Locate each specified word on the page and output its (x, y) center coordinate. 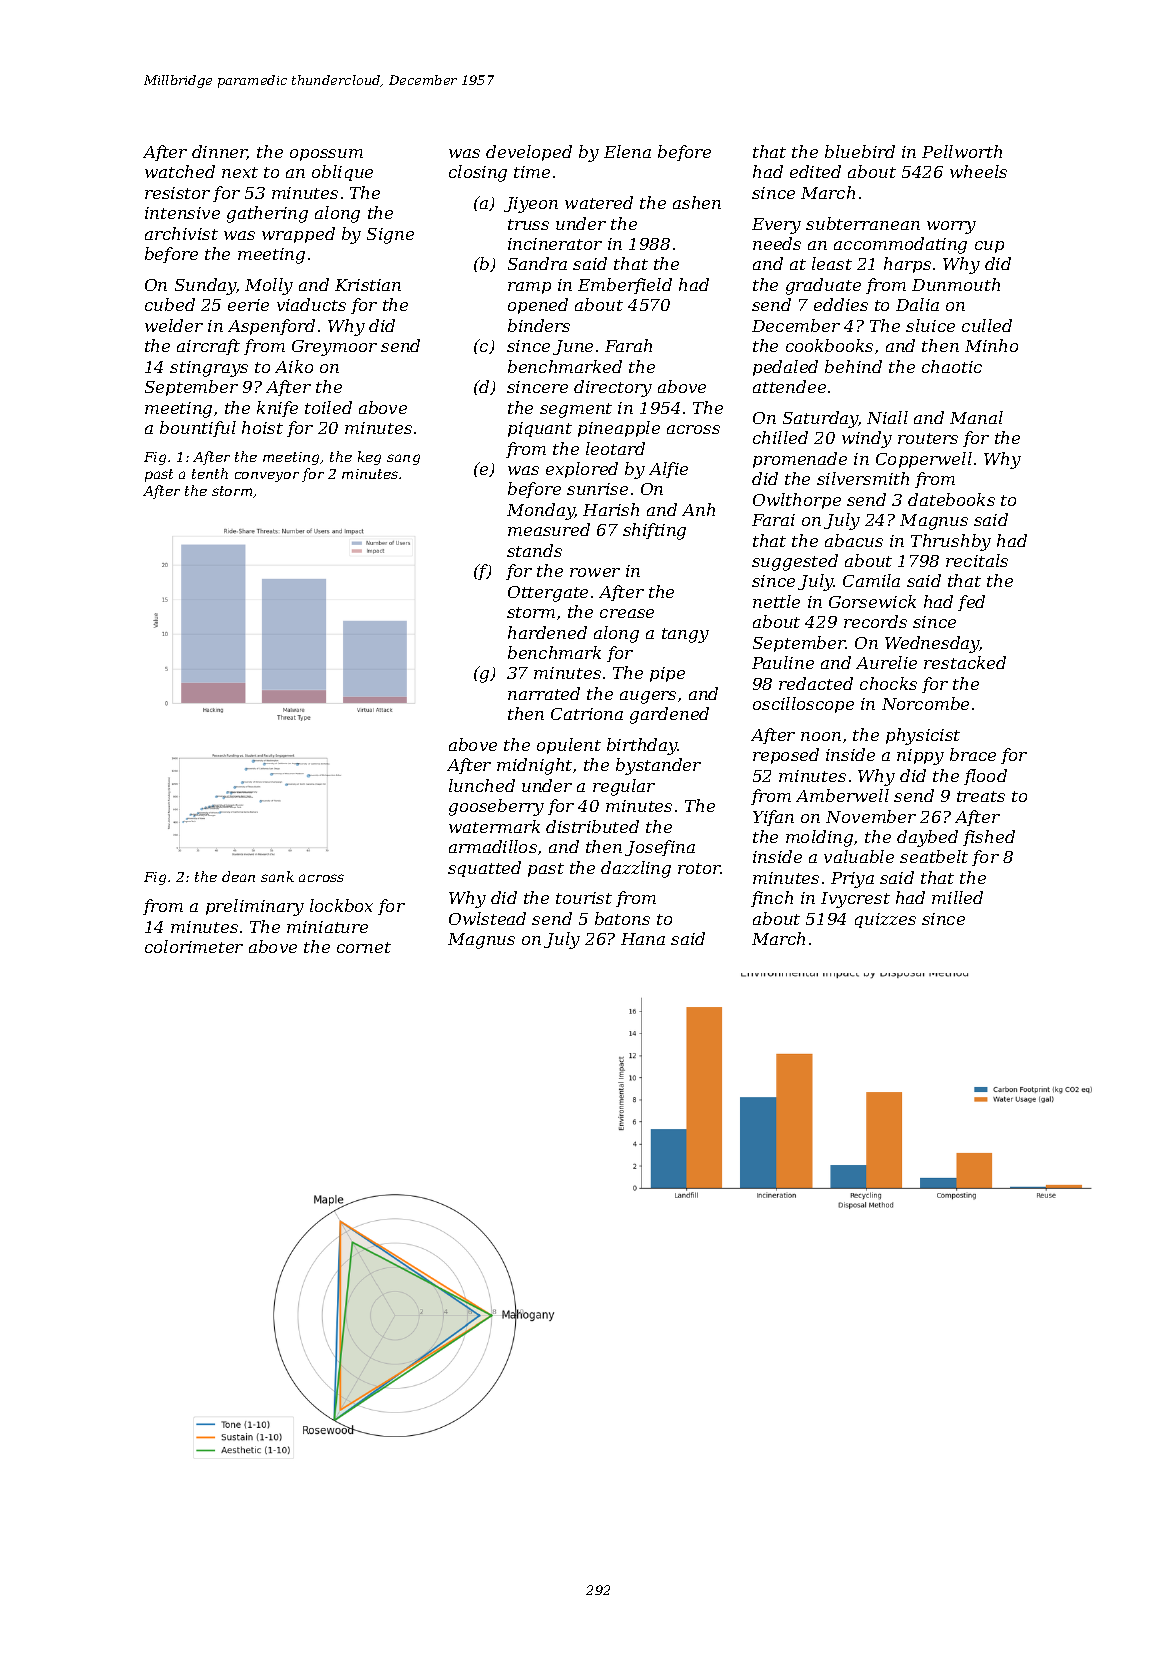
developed (529, 153)
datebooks (951, 499)
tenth (210, 473)
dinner (219, 152)
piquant (540, 429)
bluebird (860, 151)
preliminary (255, 907)
